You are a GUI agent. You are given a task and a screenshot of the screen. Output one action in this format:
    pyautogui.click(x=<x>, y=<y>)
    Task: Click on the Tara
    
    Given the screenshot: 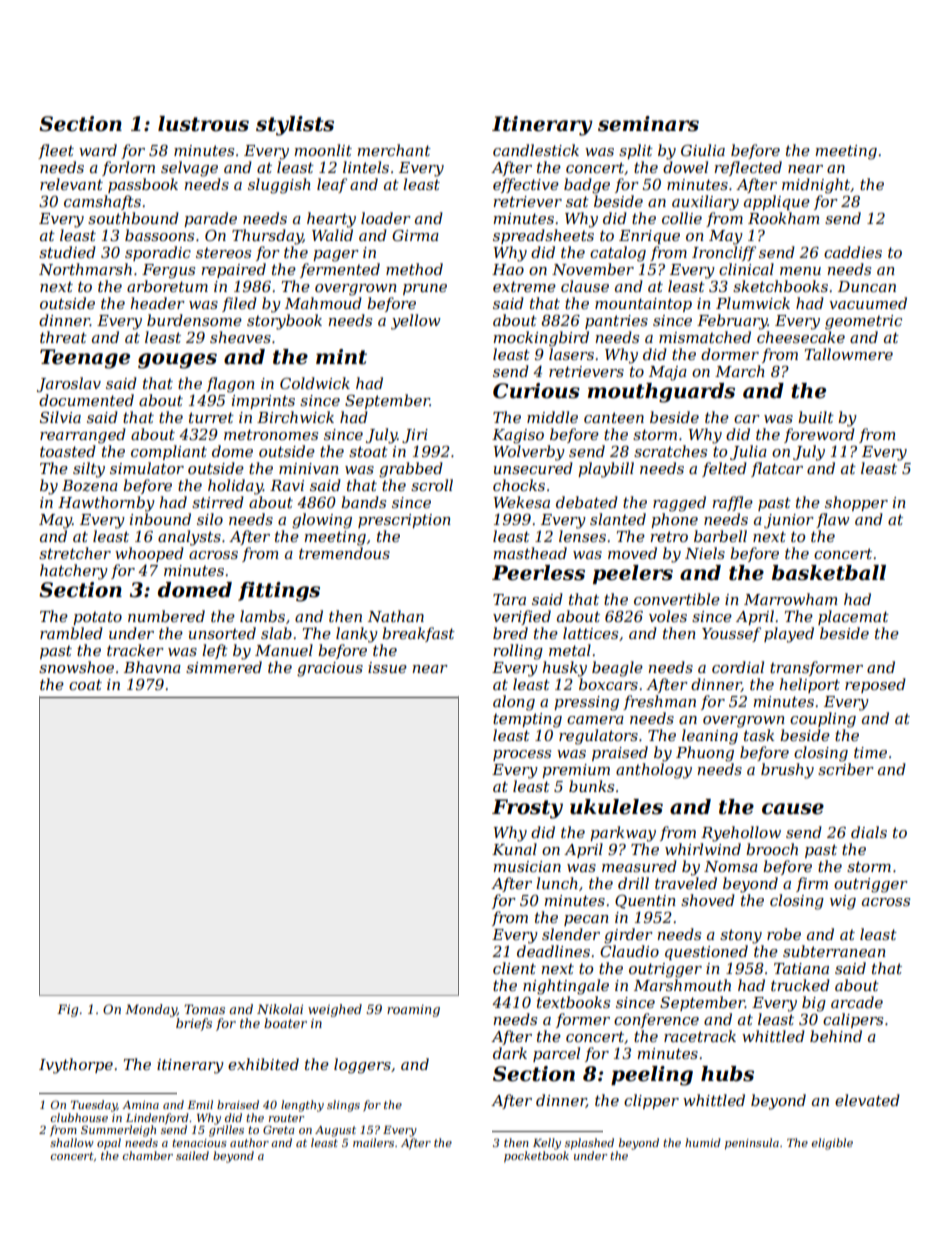 What is the action you would take?
    pyautogui.click(x=509, y=599)
